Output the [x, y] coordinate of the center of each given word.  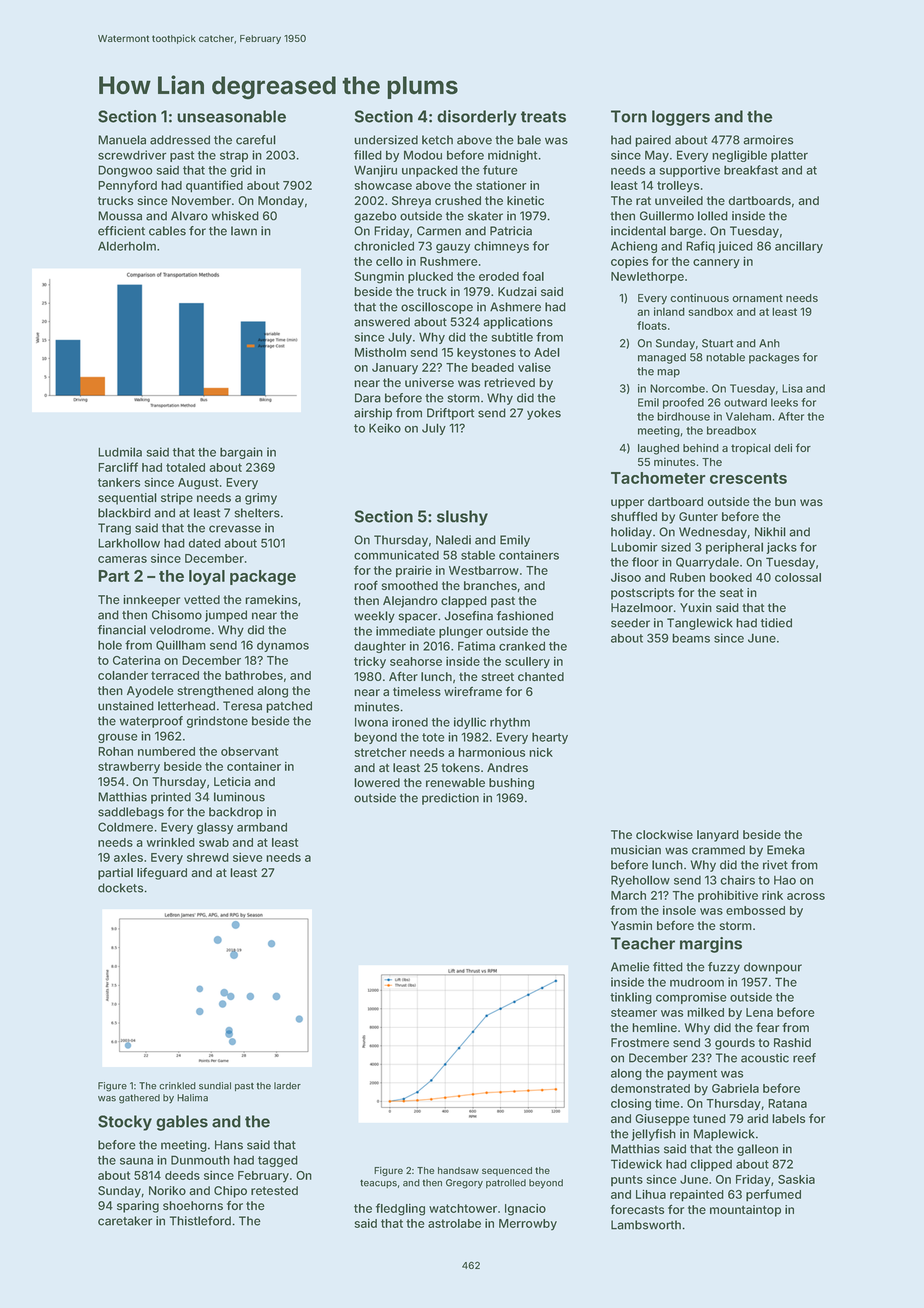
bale [529, 140]
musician [636, 850]
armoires [768, 140]
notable [725, 357]
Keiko [385, 428]
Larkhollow [129, 543]
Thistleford [200, 1221]
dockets [120, 888]
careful [256, 140]
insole [679, 910]
